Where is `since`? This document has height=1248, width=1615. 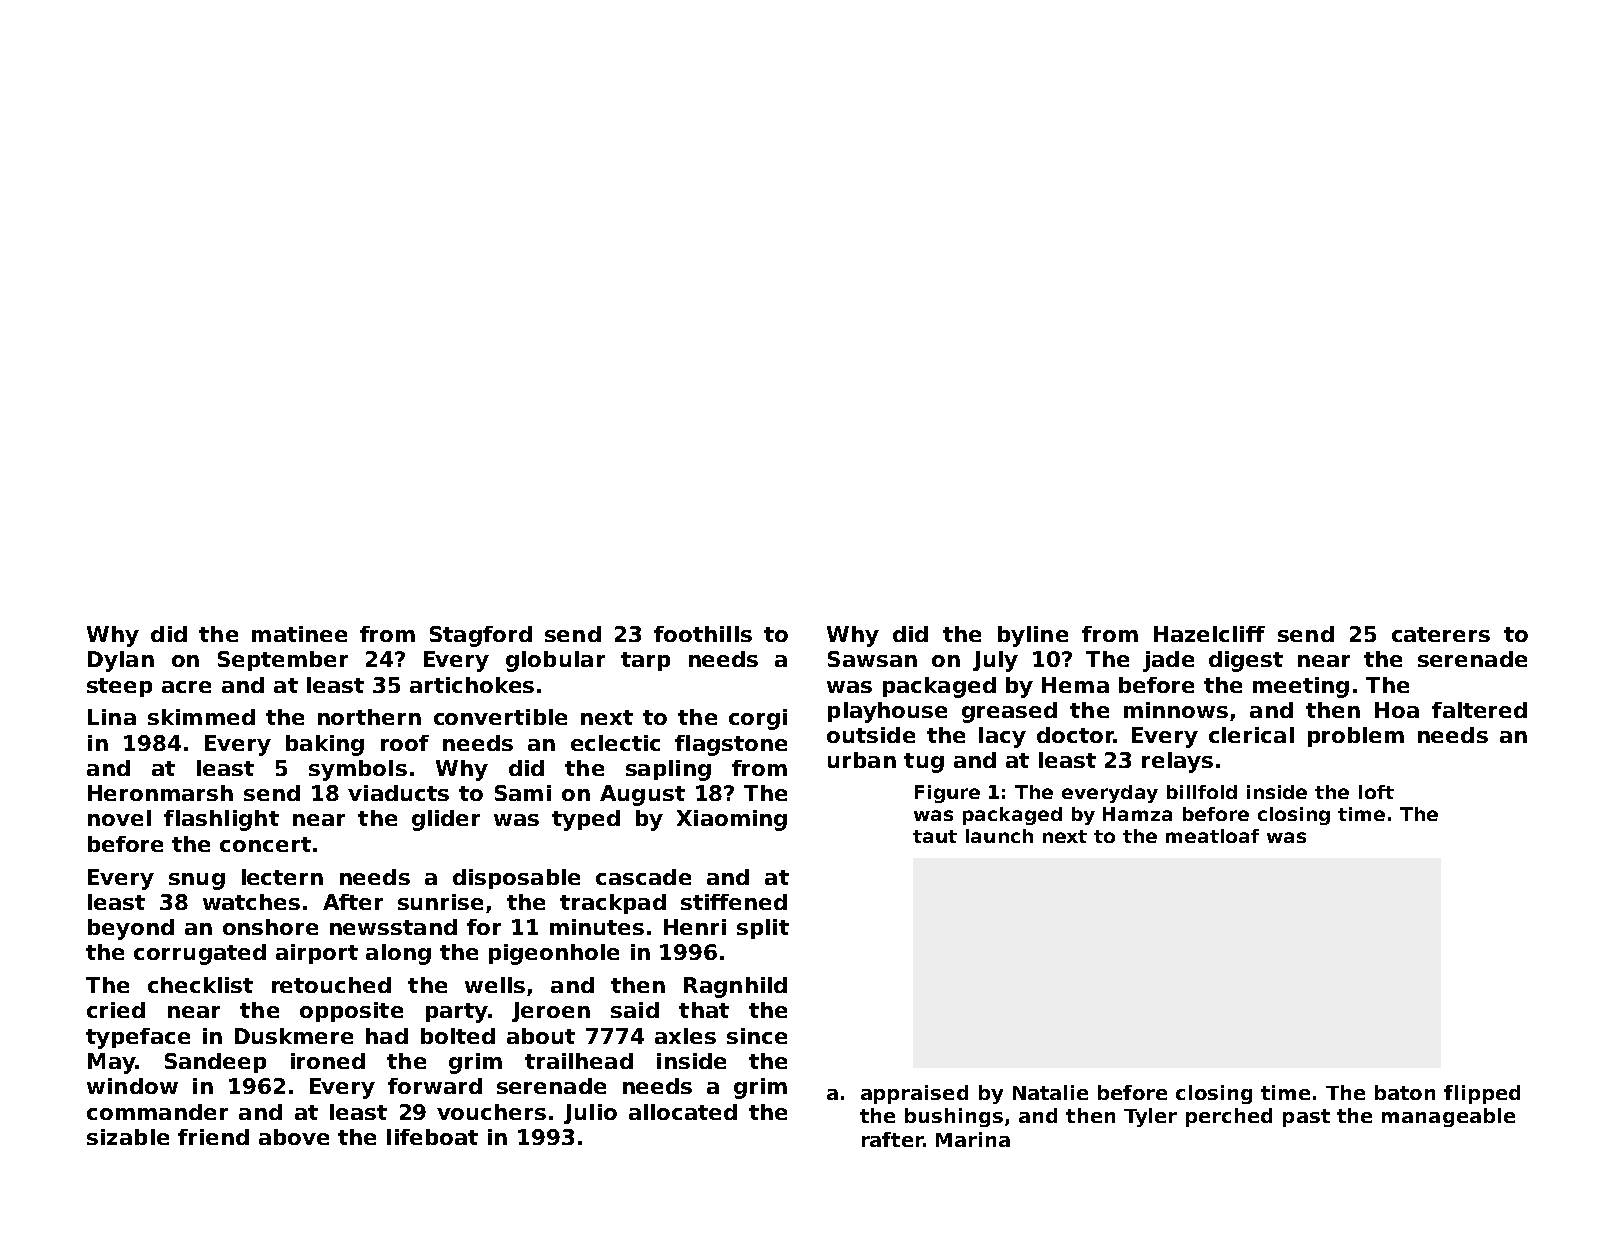 since is located at coordinates (757, 1036).
